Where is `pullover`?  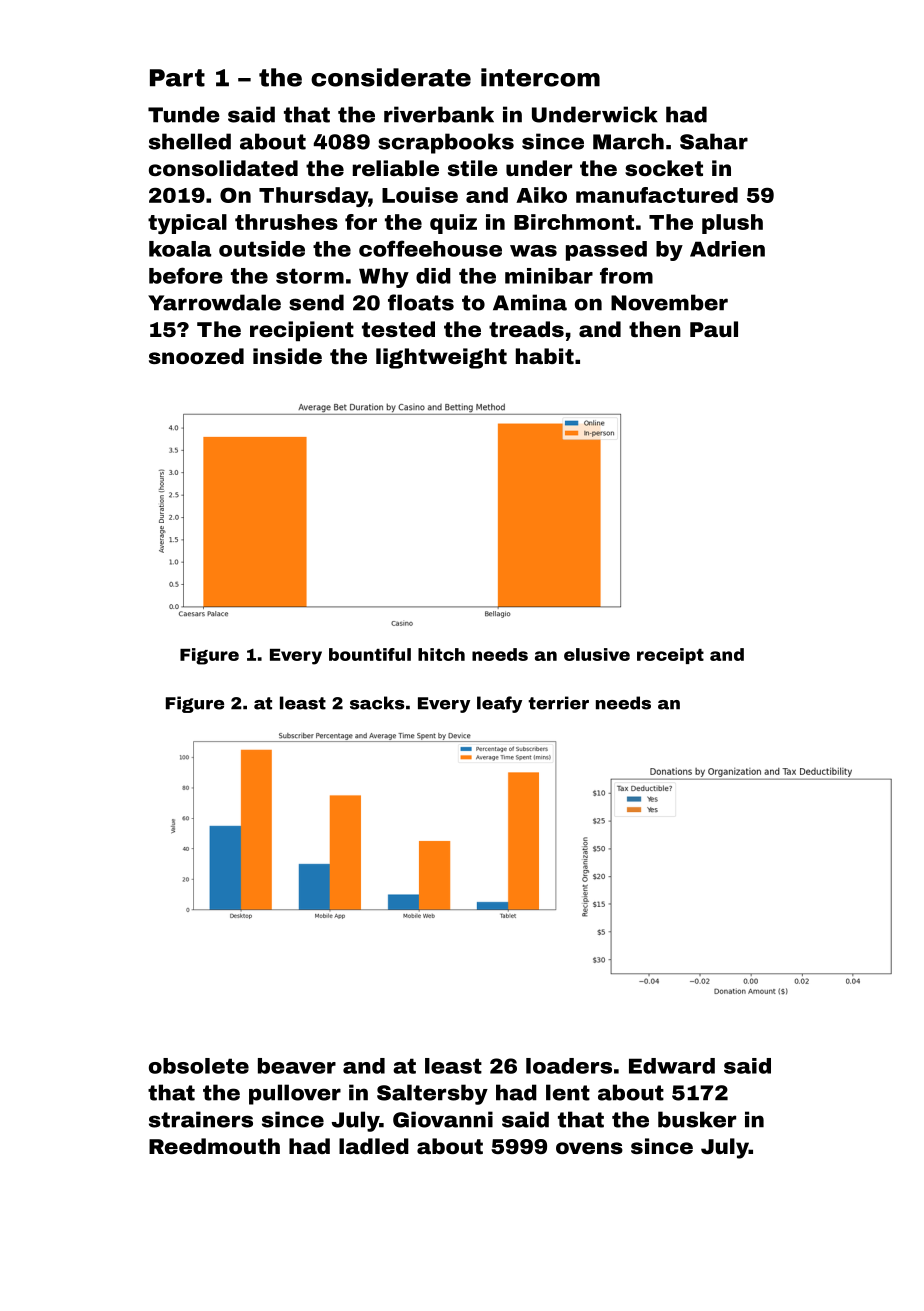
pullover is located at coordinates (295, 1094).
